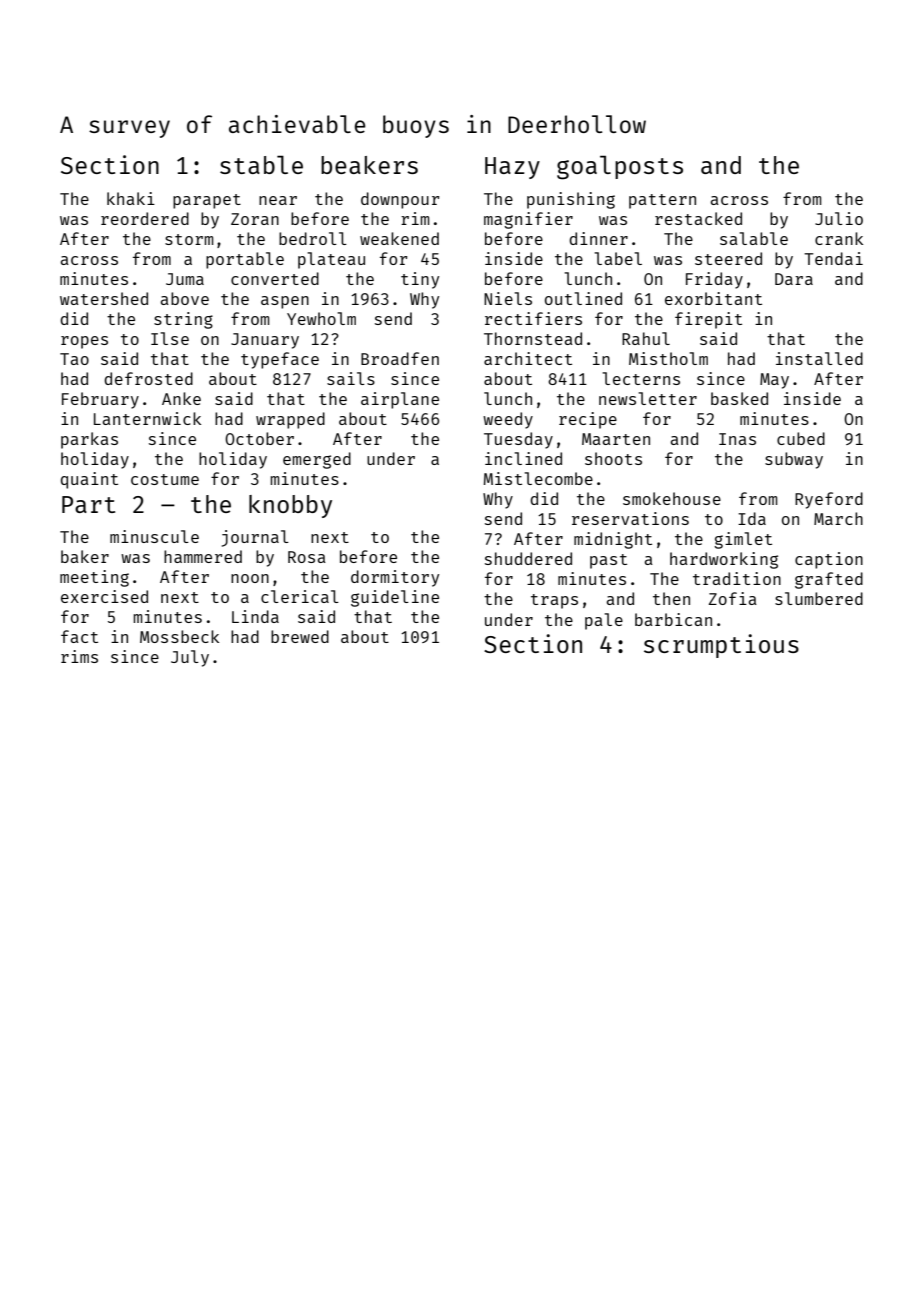 The width and height of the page is (924, 1308). Describe the element at coordinates (190, 658) in the page. I see `July` at that location.
